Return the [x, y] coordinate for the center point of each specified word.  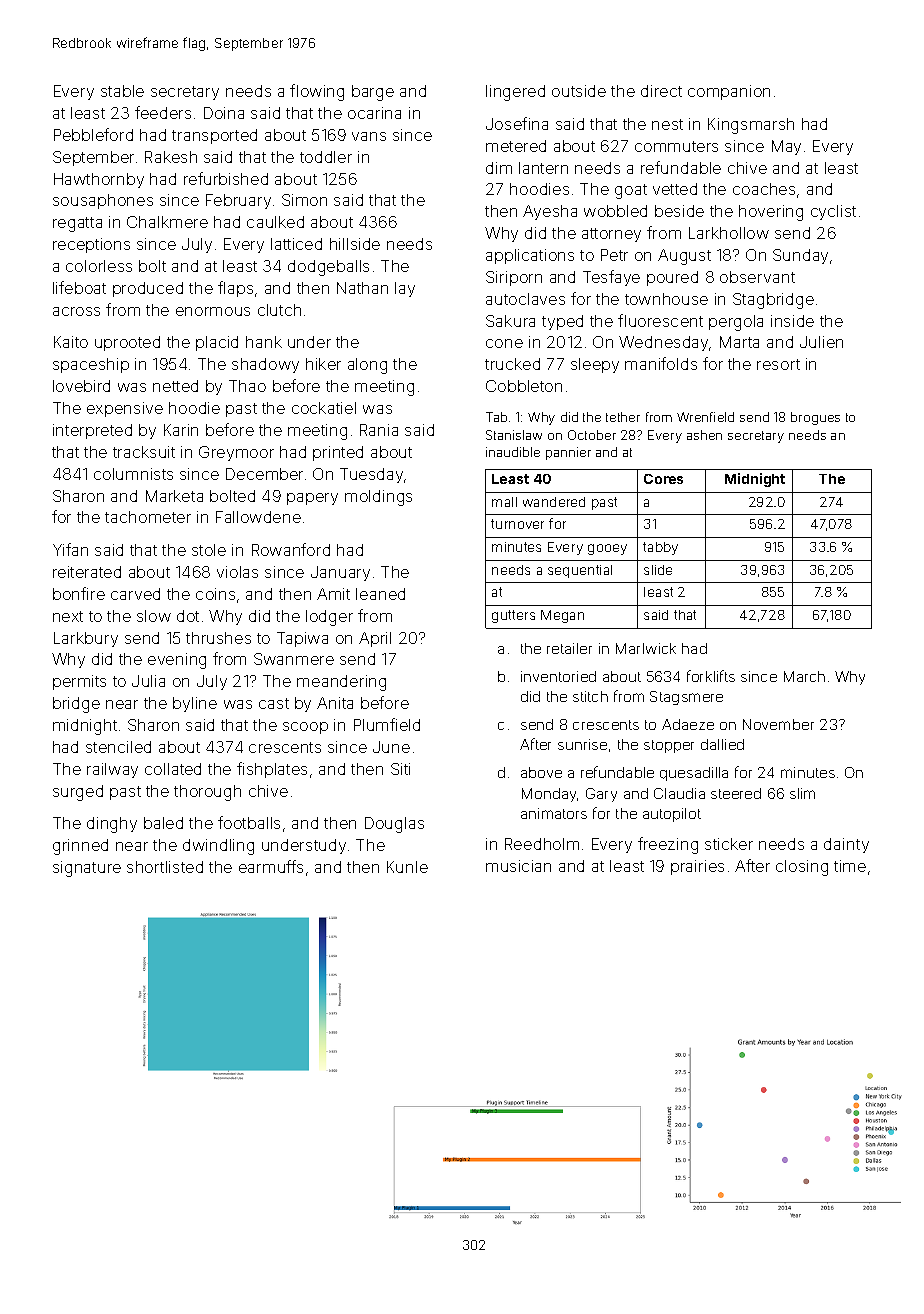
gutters [513, 616]
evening [177, 661]
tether [623, 417]
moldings [378, 498]
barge [373, 93]
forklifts [711, 676]
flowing [317, 92]
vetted [675, 189]
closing [802, 868]
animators [554, 813]
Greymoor [236, 453]
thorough [207, 793]
